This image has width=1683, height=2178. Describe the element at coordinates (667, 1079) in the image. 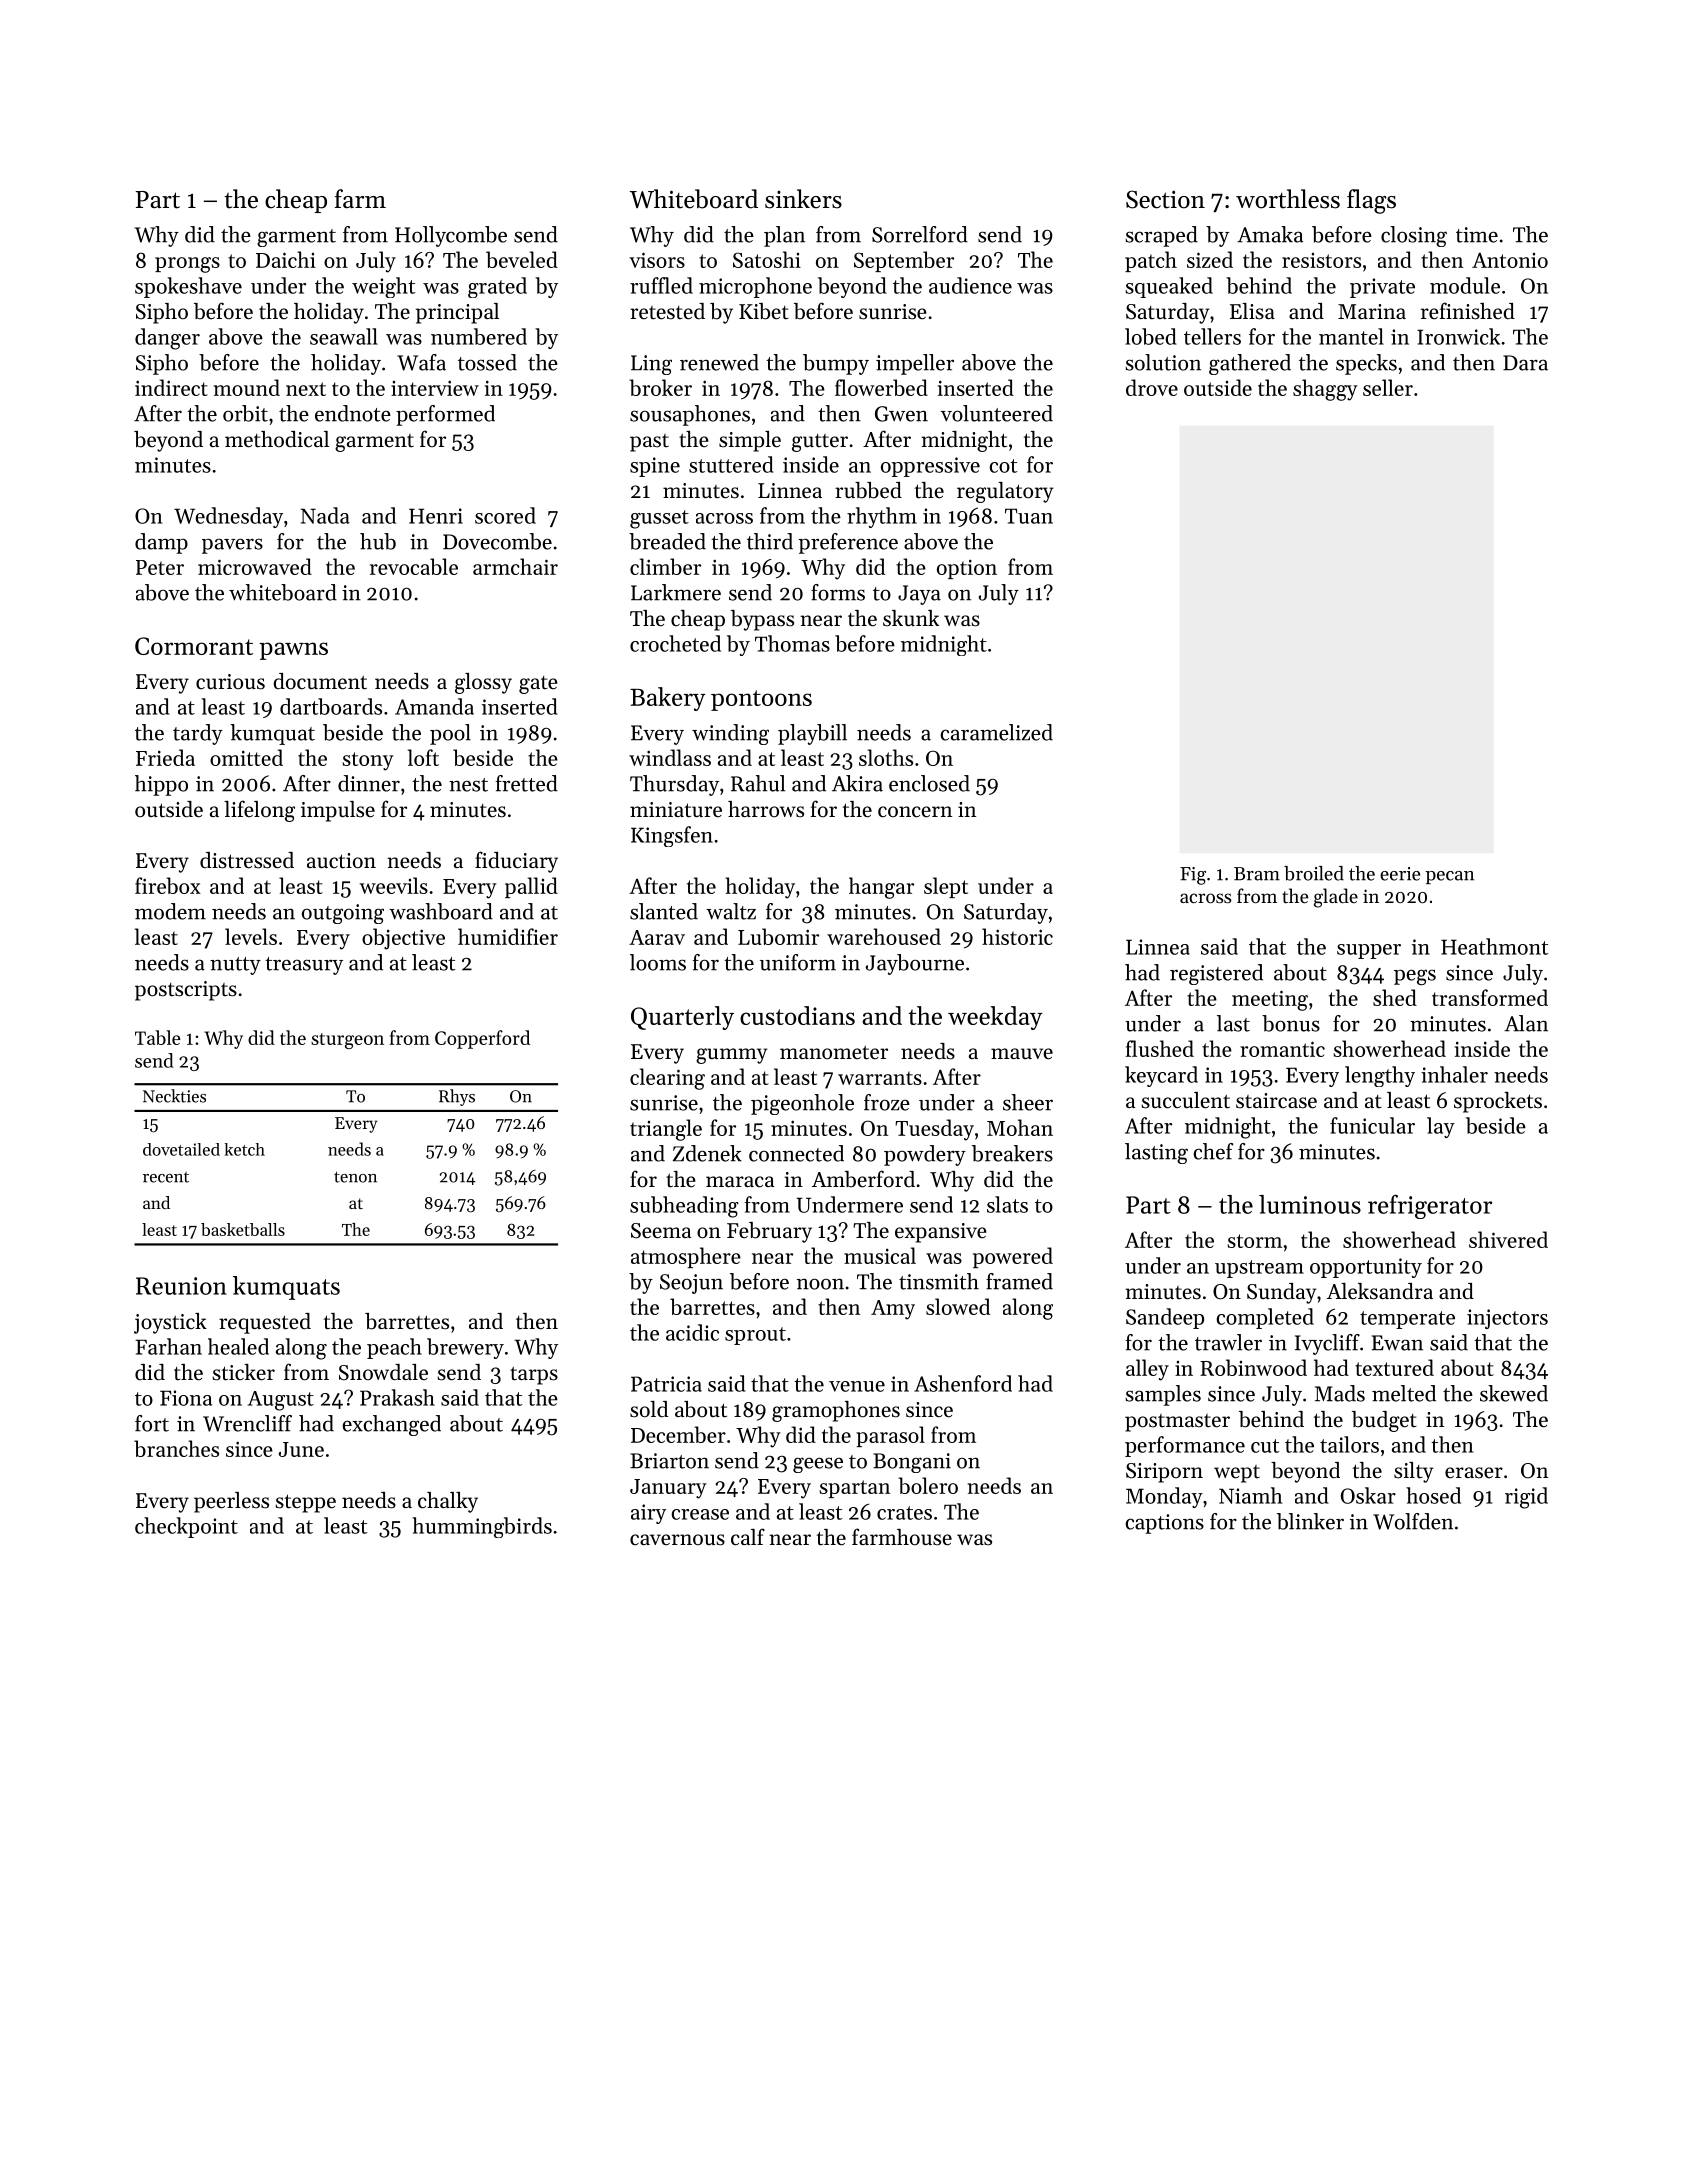

I see `clearing` at that location.
